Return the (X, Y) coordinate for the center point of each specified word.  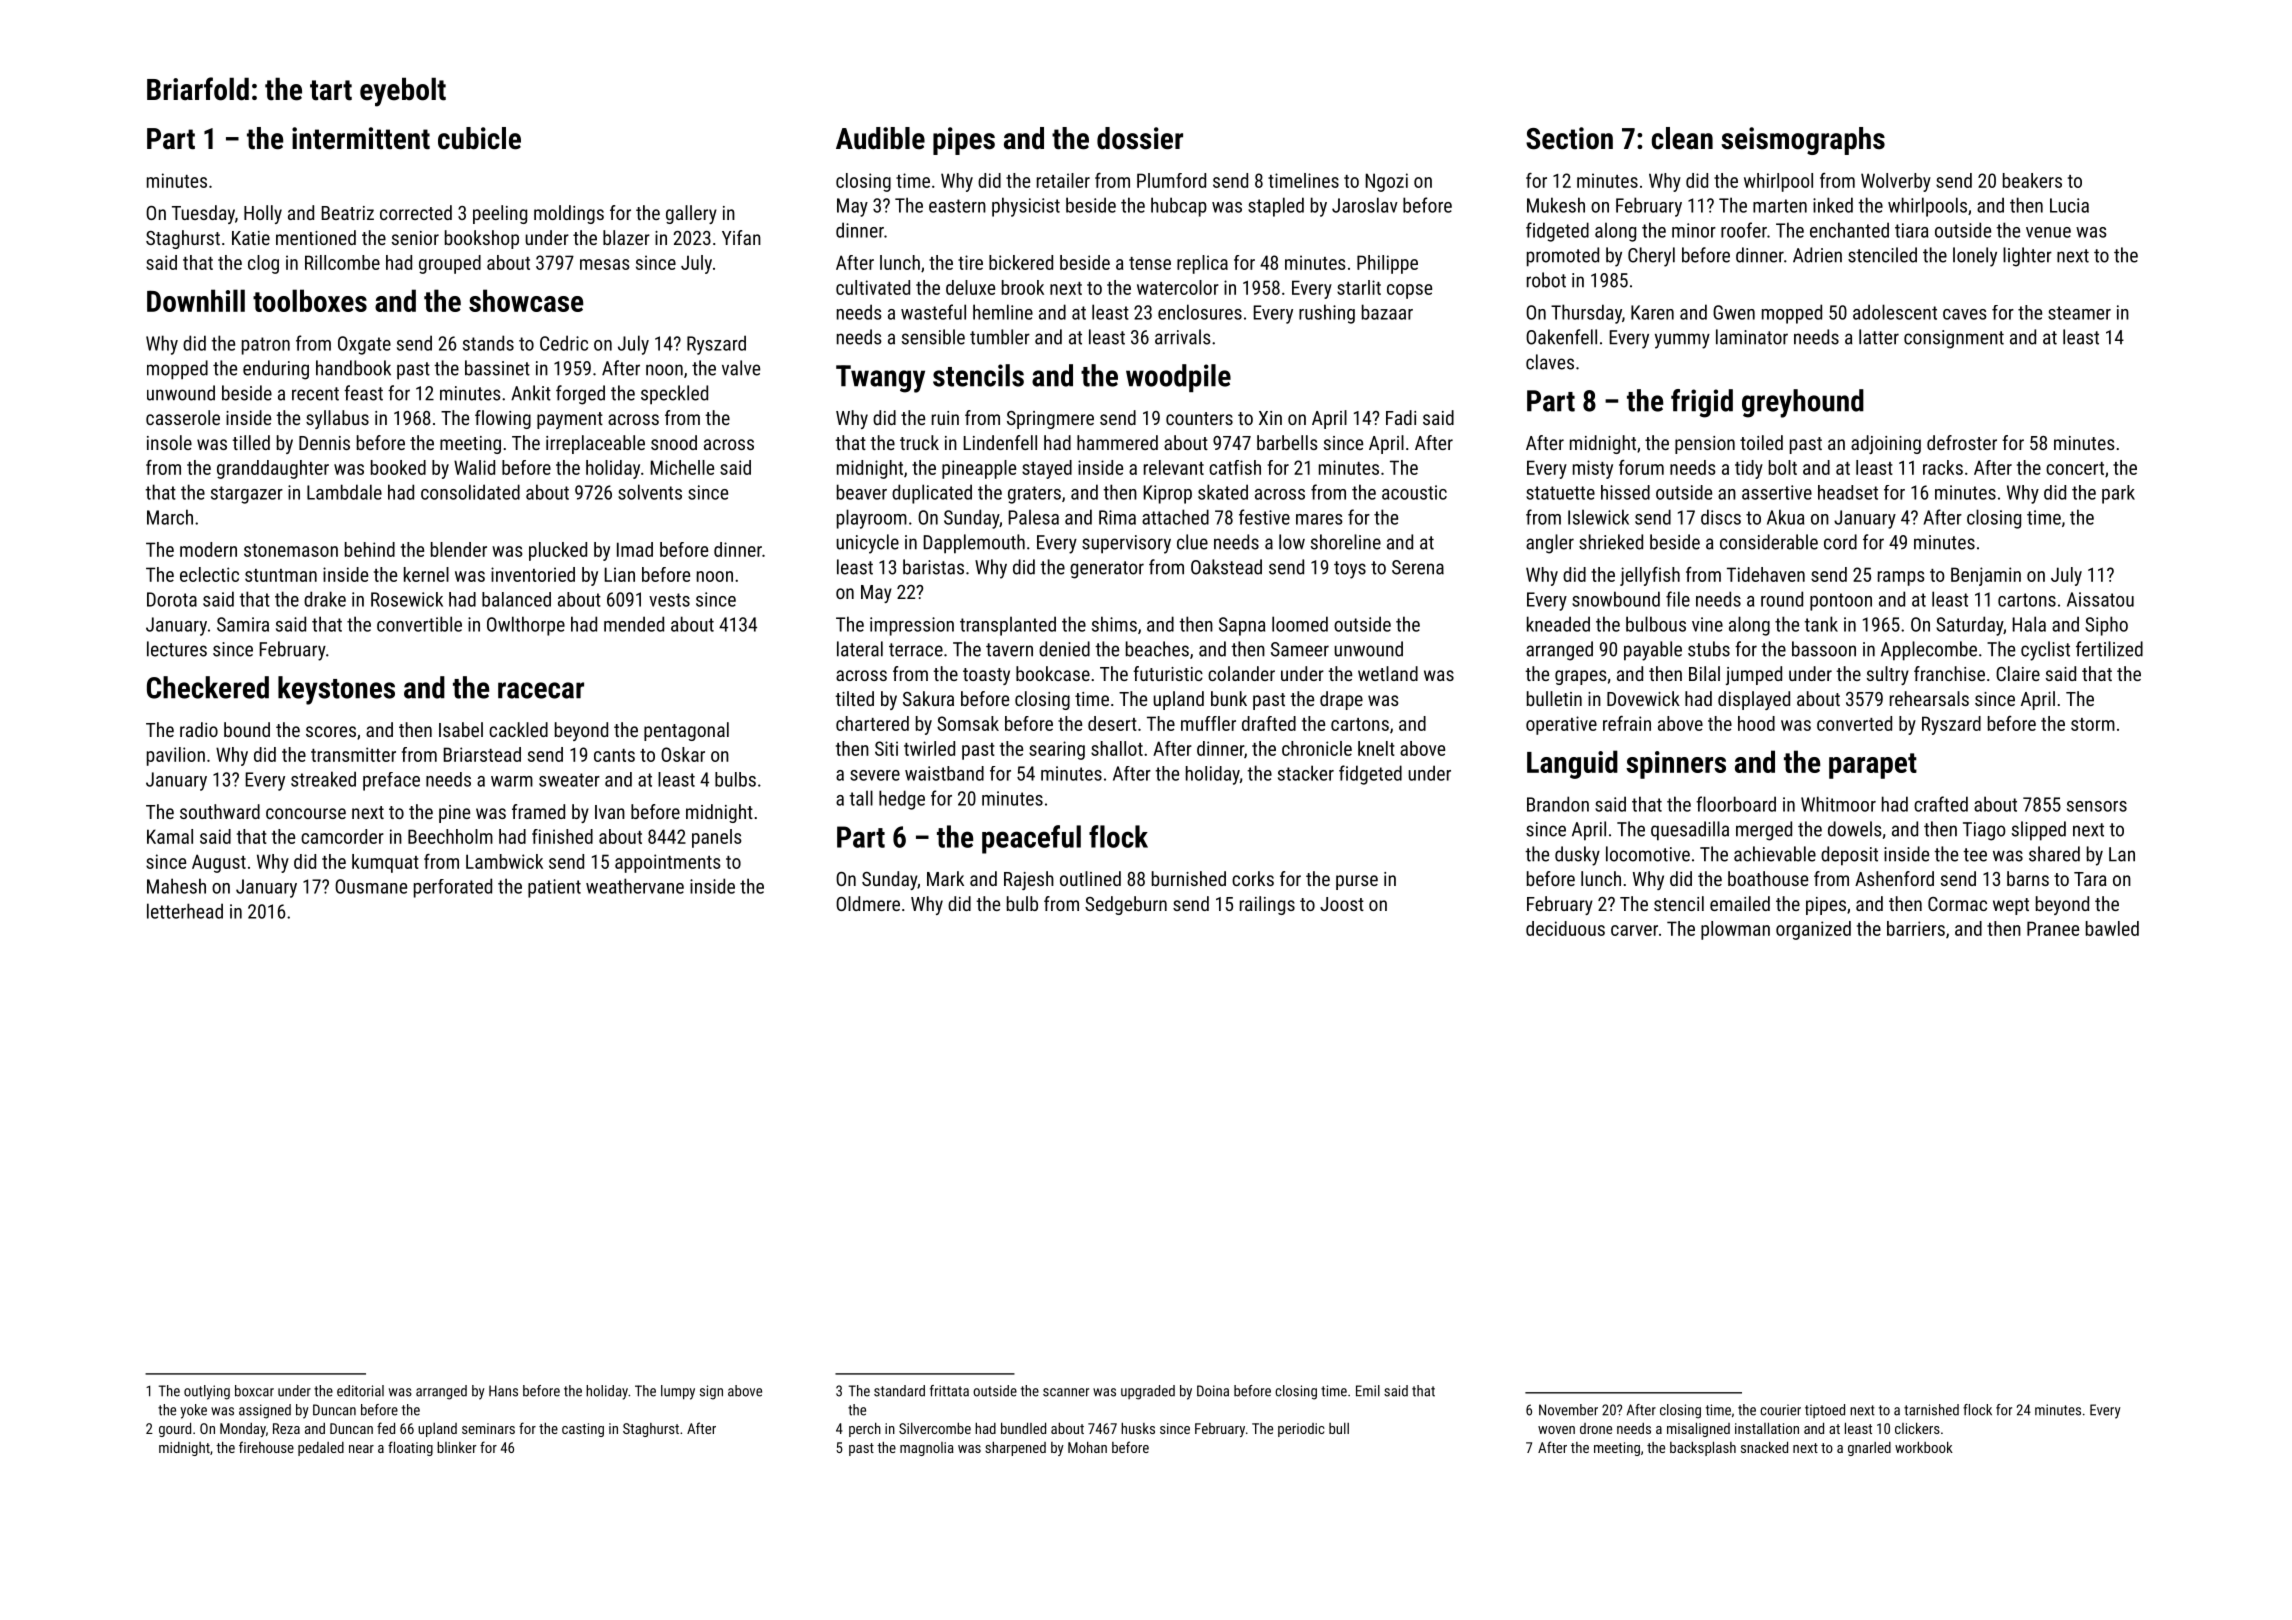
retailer (1063, 180)
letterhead (185, 911)
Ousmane (371, 886)
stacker (1306, 773)
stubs (1709, 649)
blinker (456, 1447)
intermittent (361, 138)
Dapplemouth (974, 544)
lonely (1975, 257)
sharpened (1015, 1448)
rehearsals (1929, 698)
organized (1813, 930)
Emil (1368, 1391)
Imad (635, 549)
